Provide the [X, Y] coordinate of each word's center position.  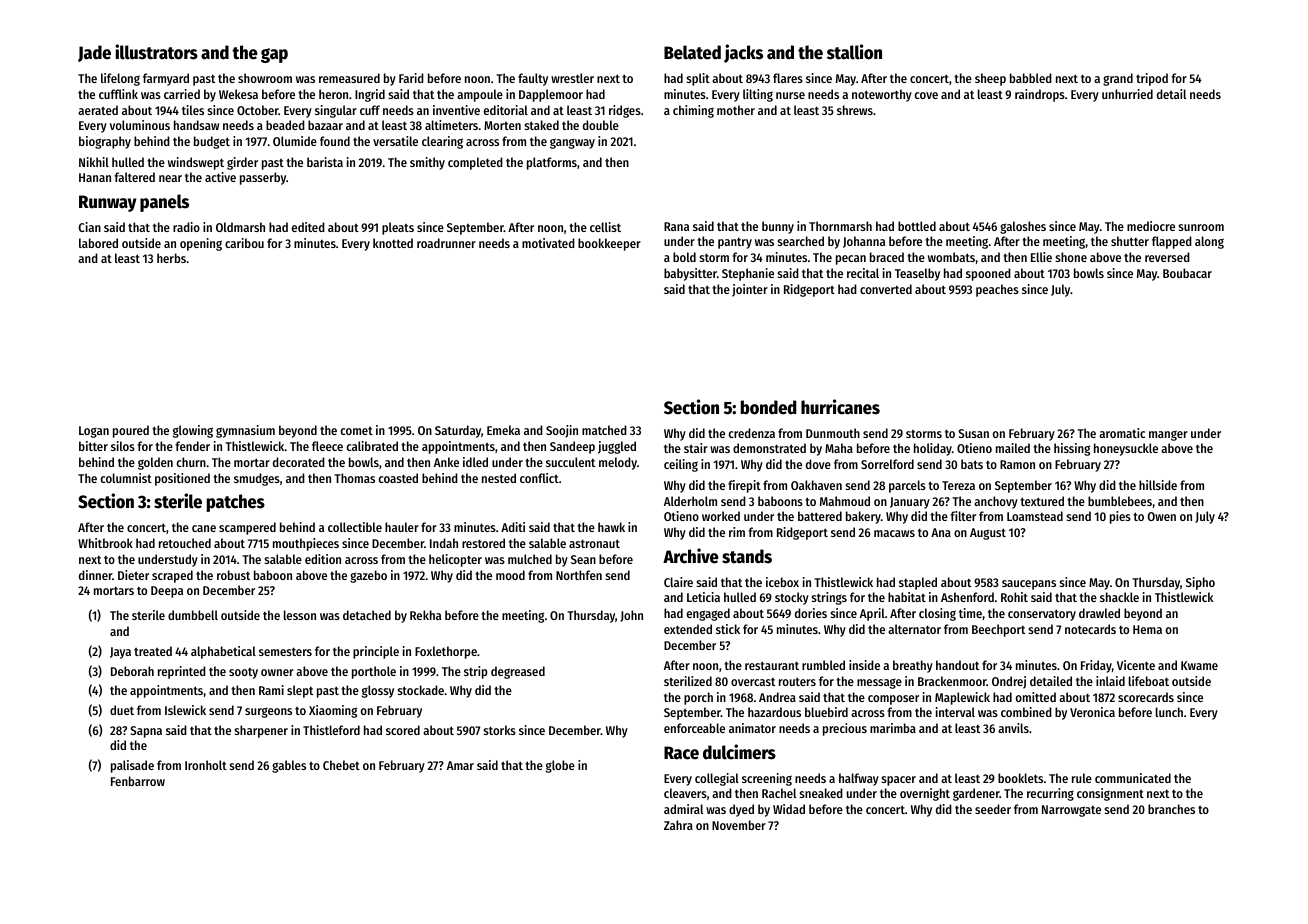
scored [403, 730]
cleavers [685, 793]
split [698, 79]
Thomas [354, 478]
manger [1168, 435]
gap [274, 55]
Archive [691, 556]
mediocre [1151, 226]
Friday [1096, 666]
